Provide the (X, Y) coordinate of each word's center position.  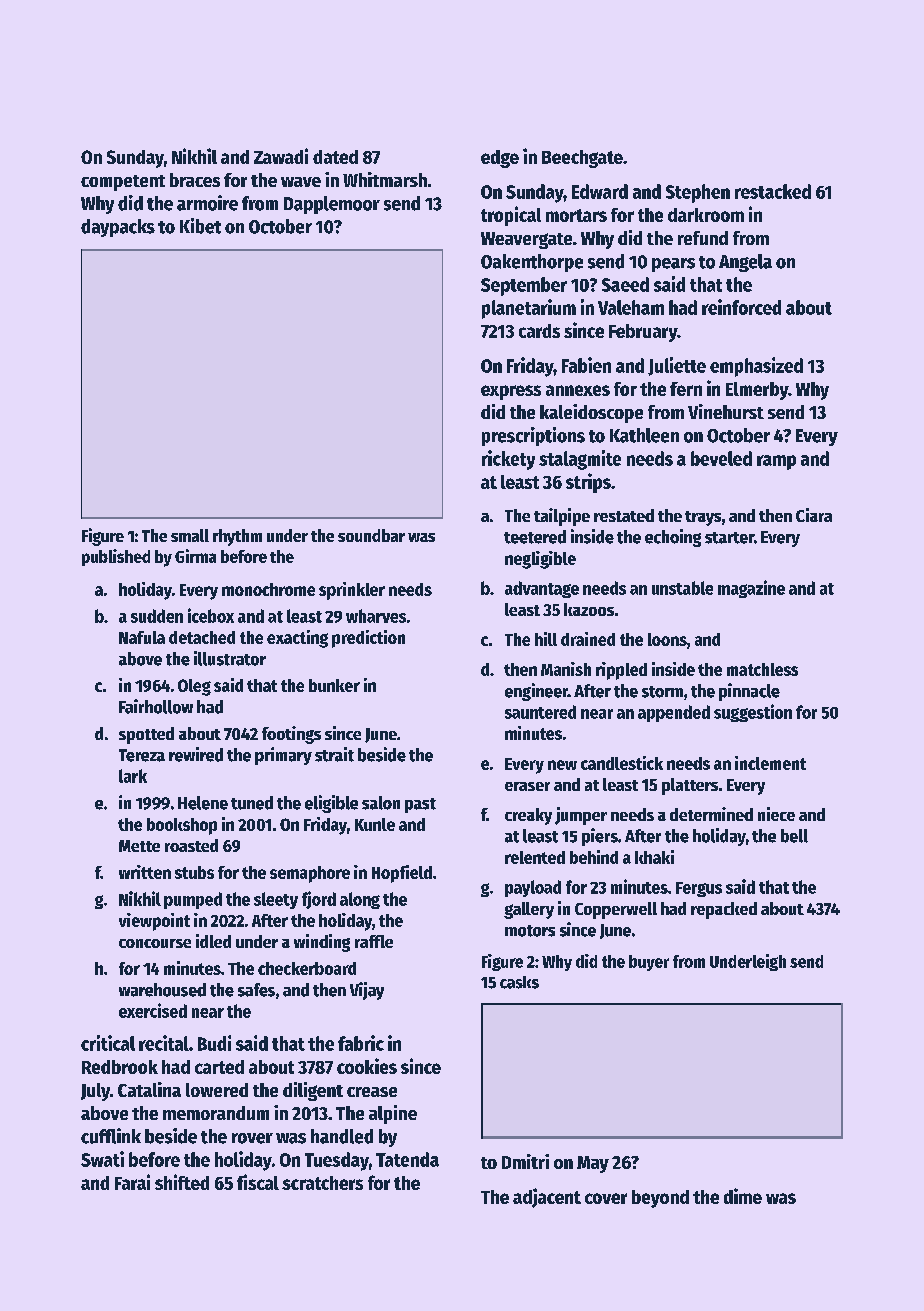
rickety (508, 460)
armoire (207, 203)
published (116, 557)
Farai (132, 1182)
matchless (762, 669)
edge (500, 159)
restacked (773, 191)
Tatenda (407, 1159)
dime (743, 1196)
